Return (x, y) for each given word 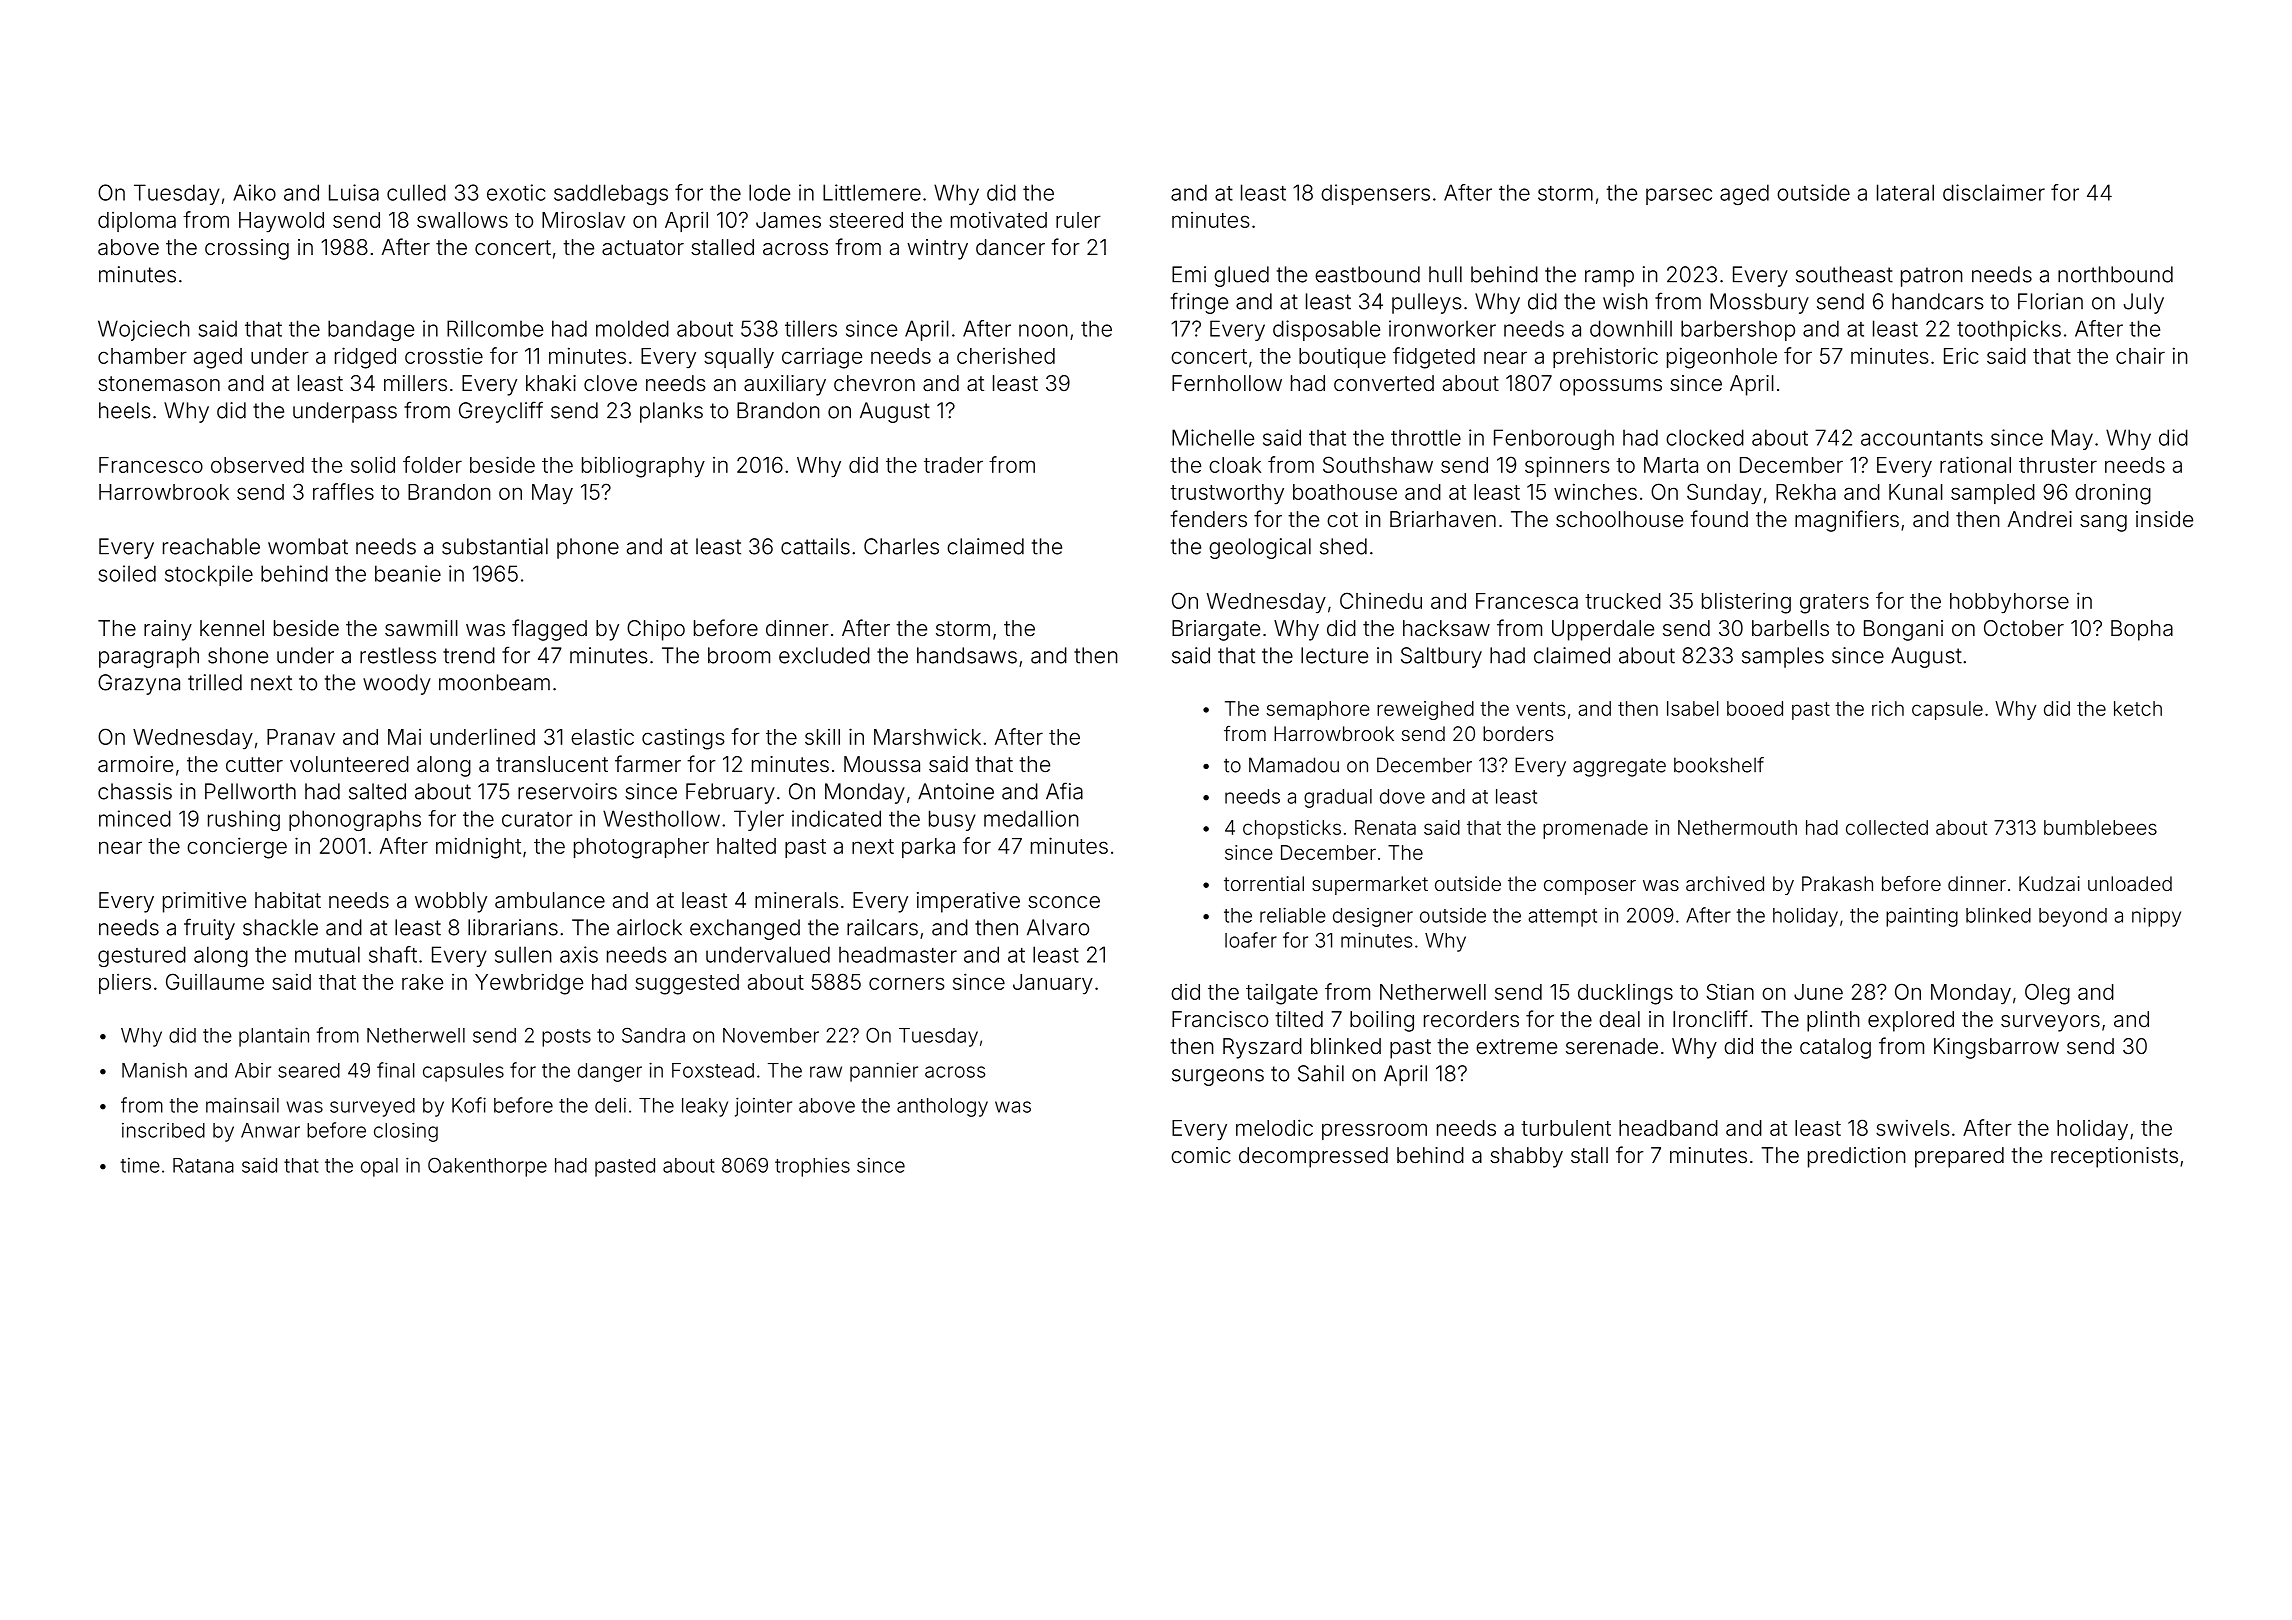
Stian (1730, 991)
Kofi (469, 1105)
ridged (365, 358)
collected (1887, 827)
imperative (968, 902)
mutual (327, 954)
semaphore (1318, 710)
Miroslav (583, 219)
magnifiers (1847, 521)
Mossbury (1759, 303)
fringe (1199, 303)
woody (397, 684)
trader (953, 465)
